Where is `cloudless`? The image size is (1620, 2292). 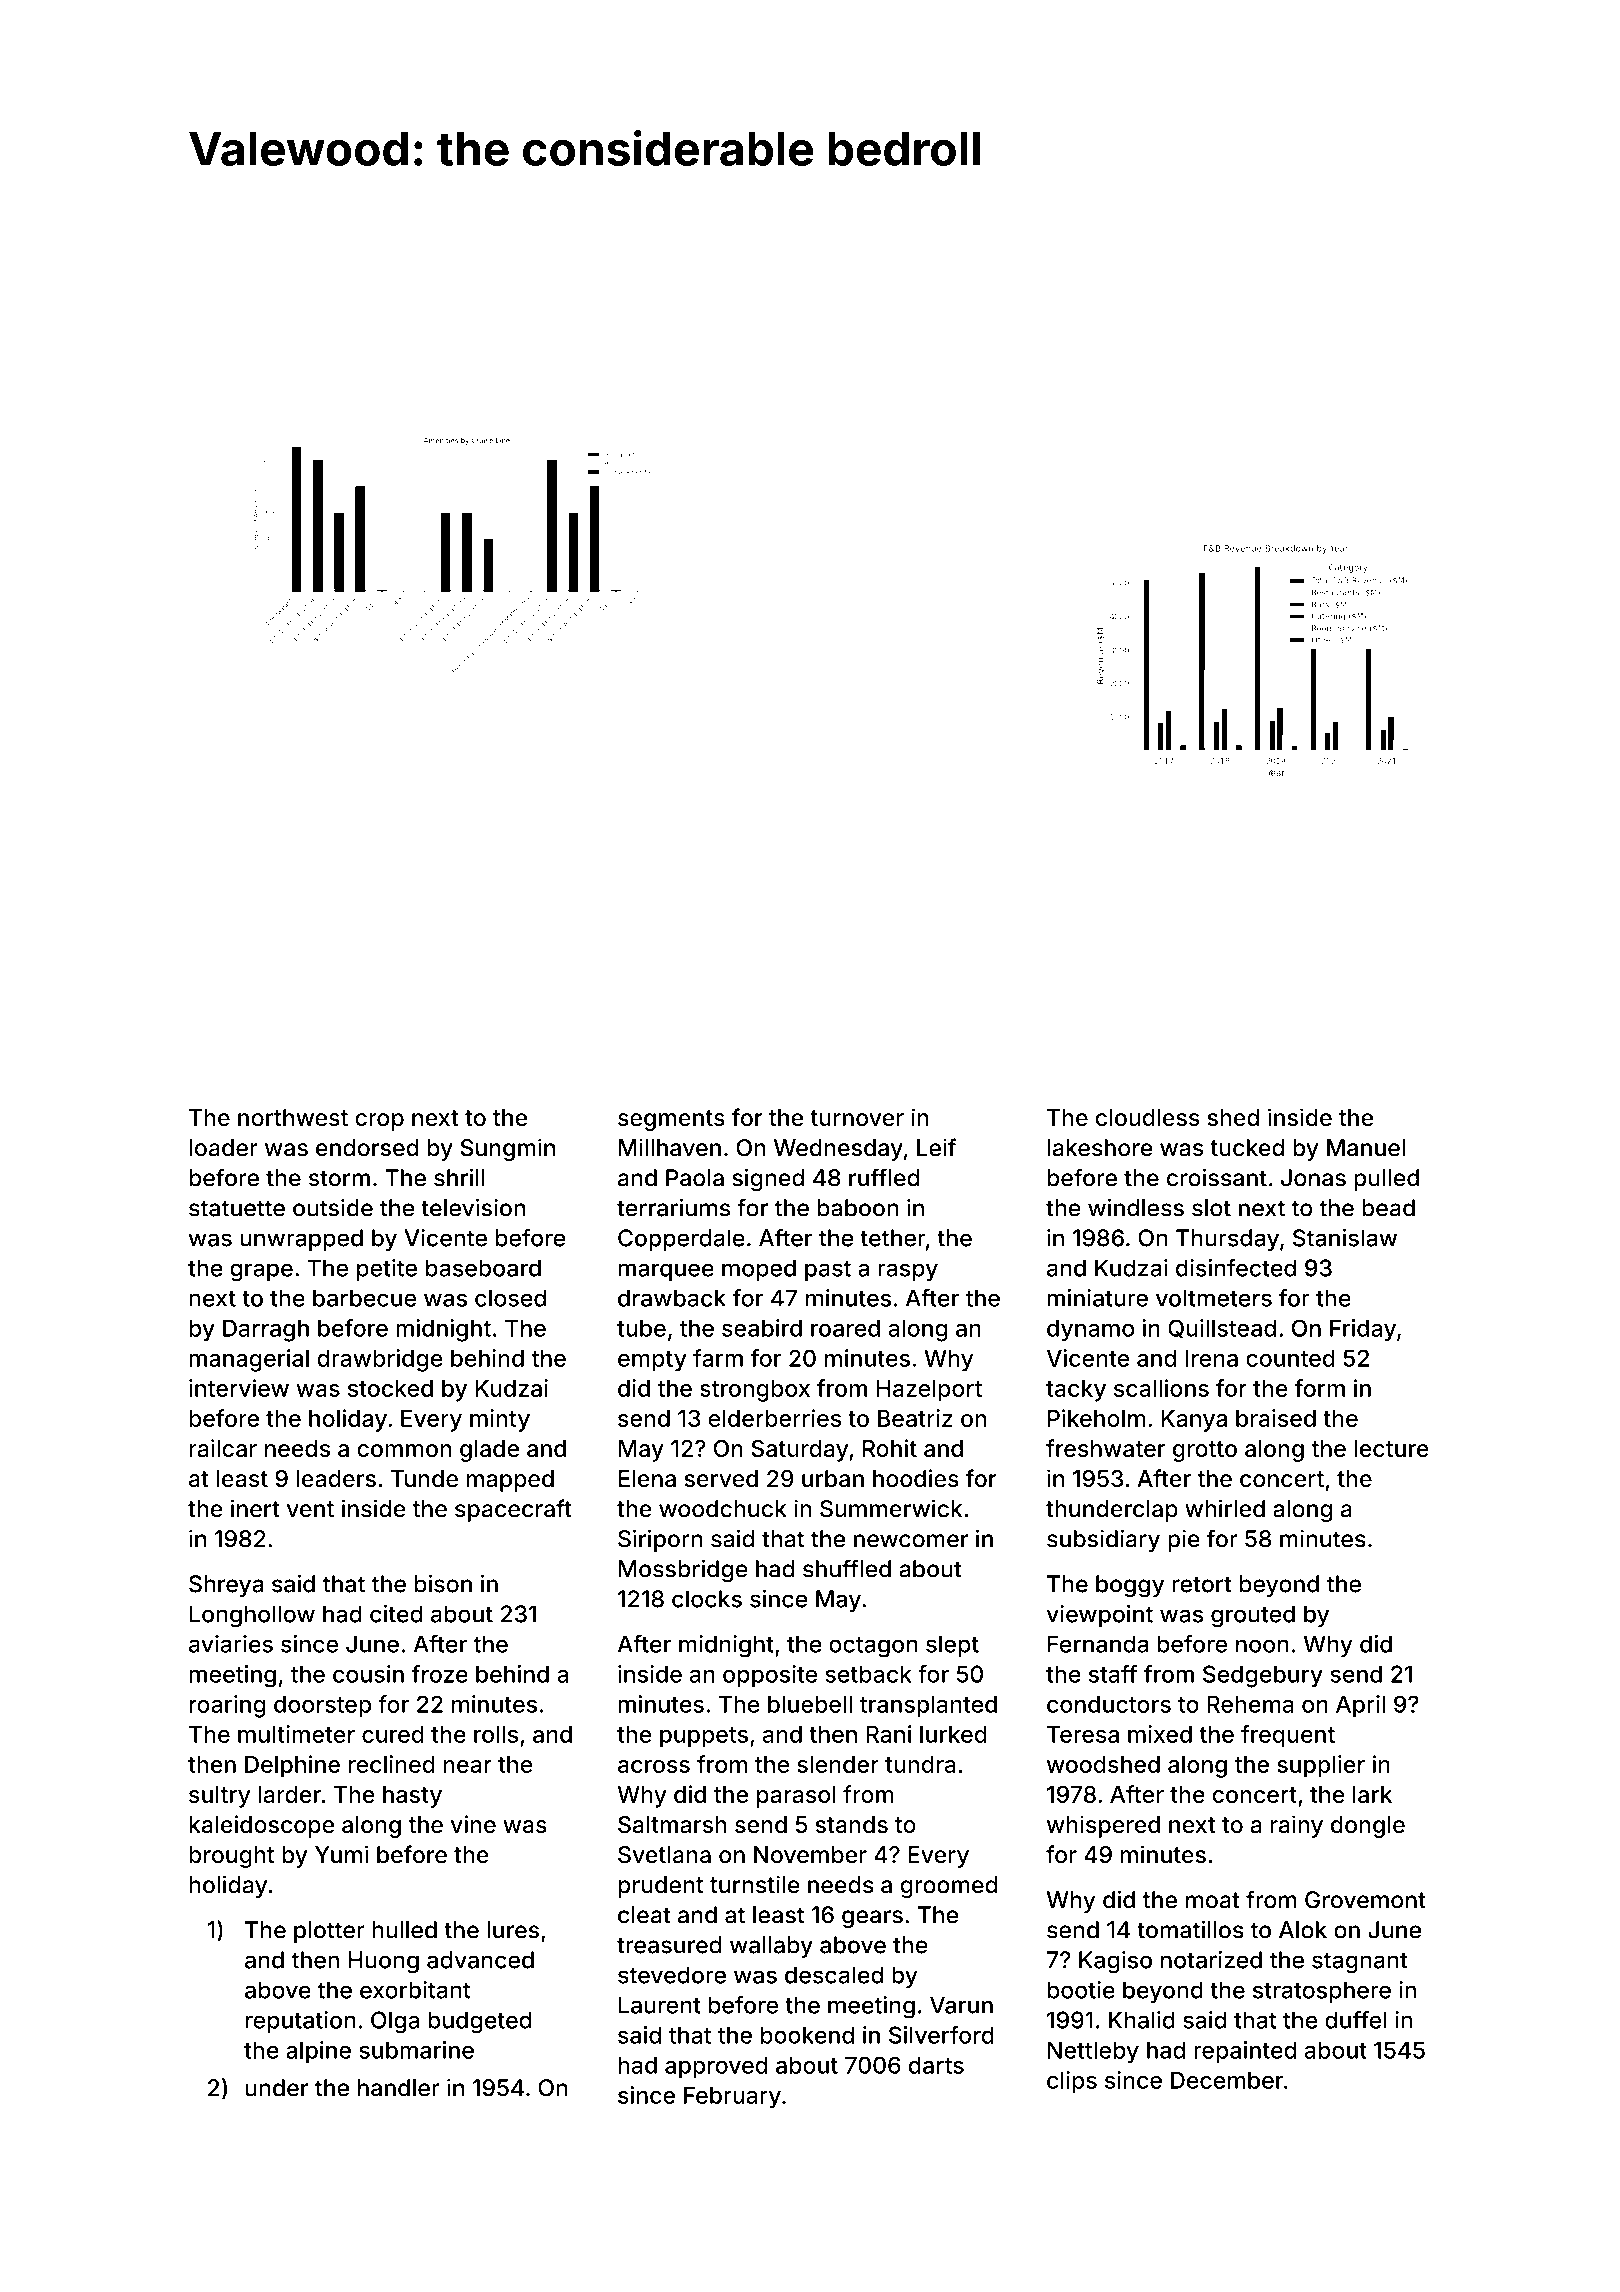
cloudless is located at coordinates (1148, 1117).
